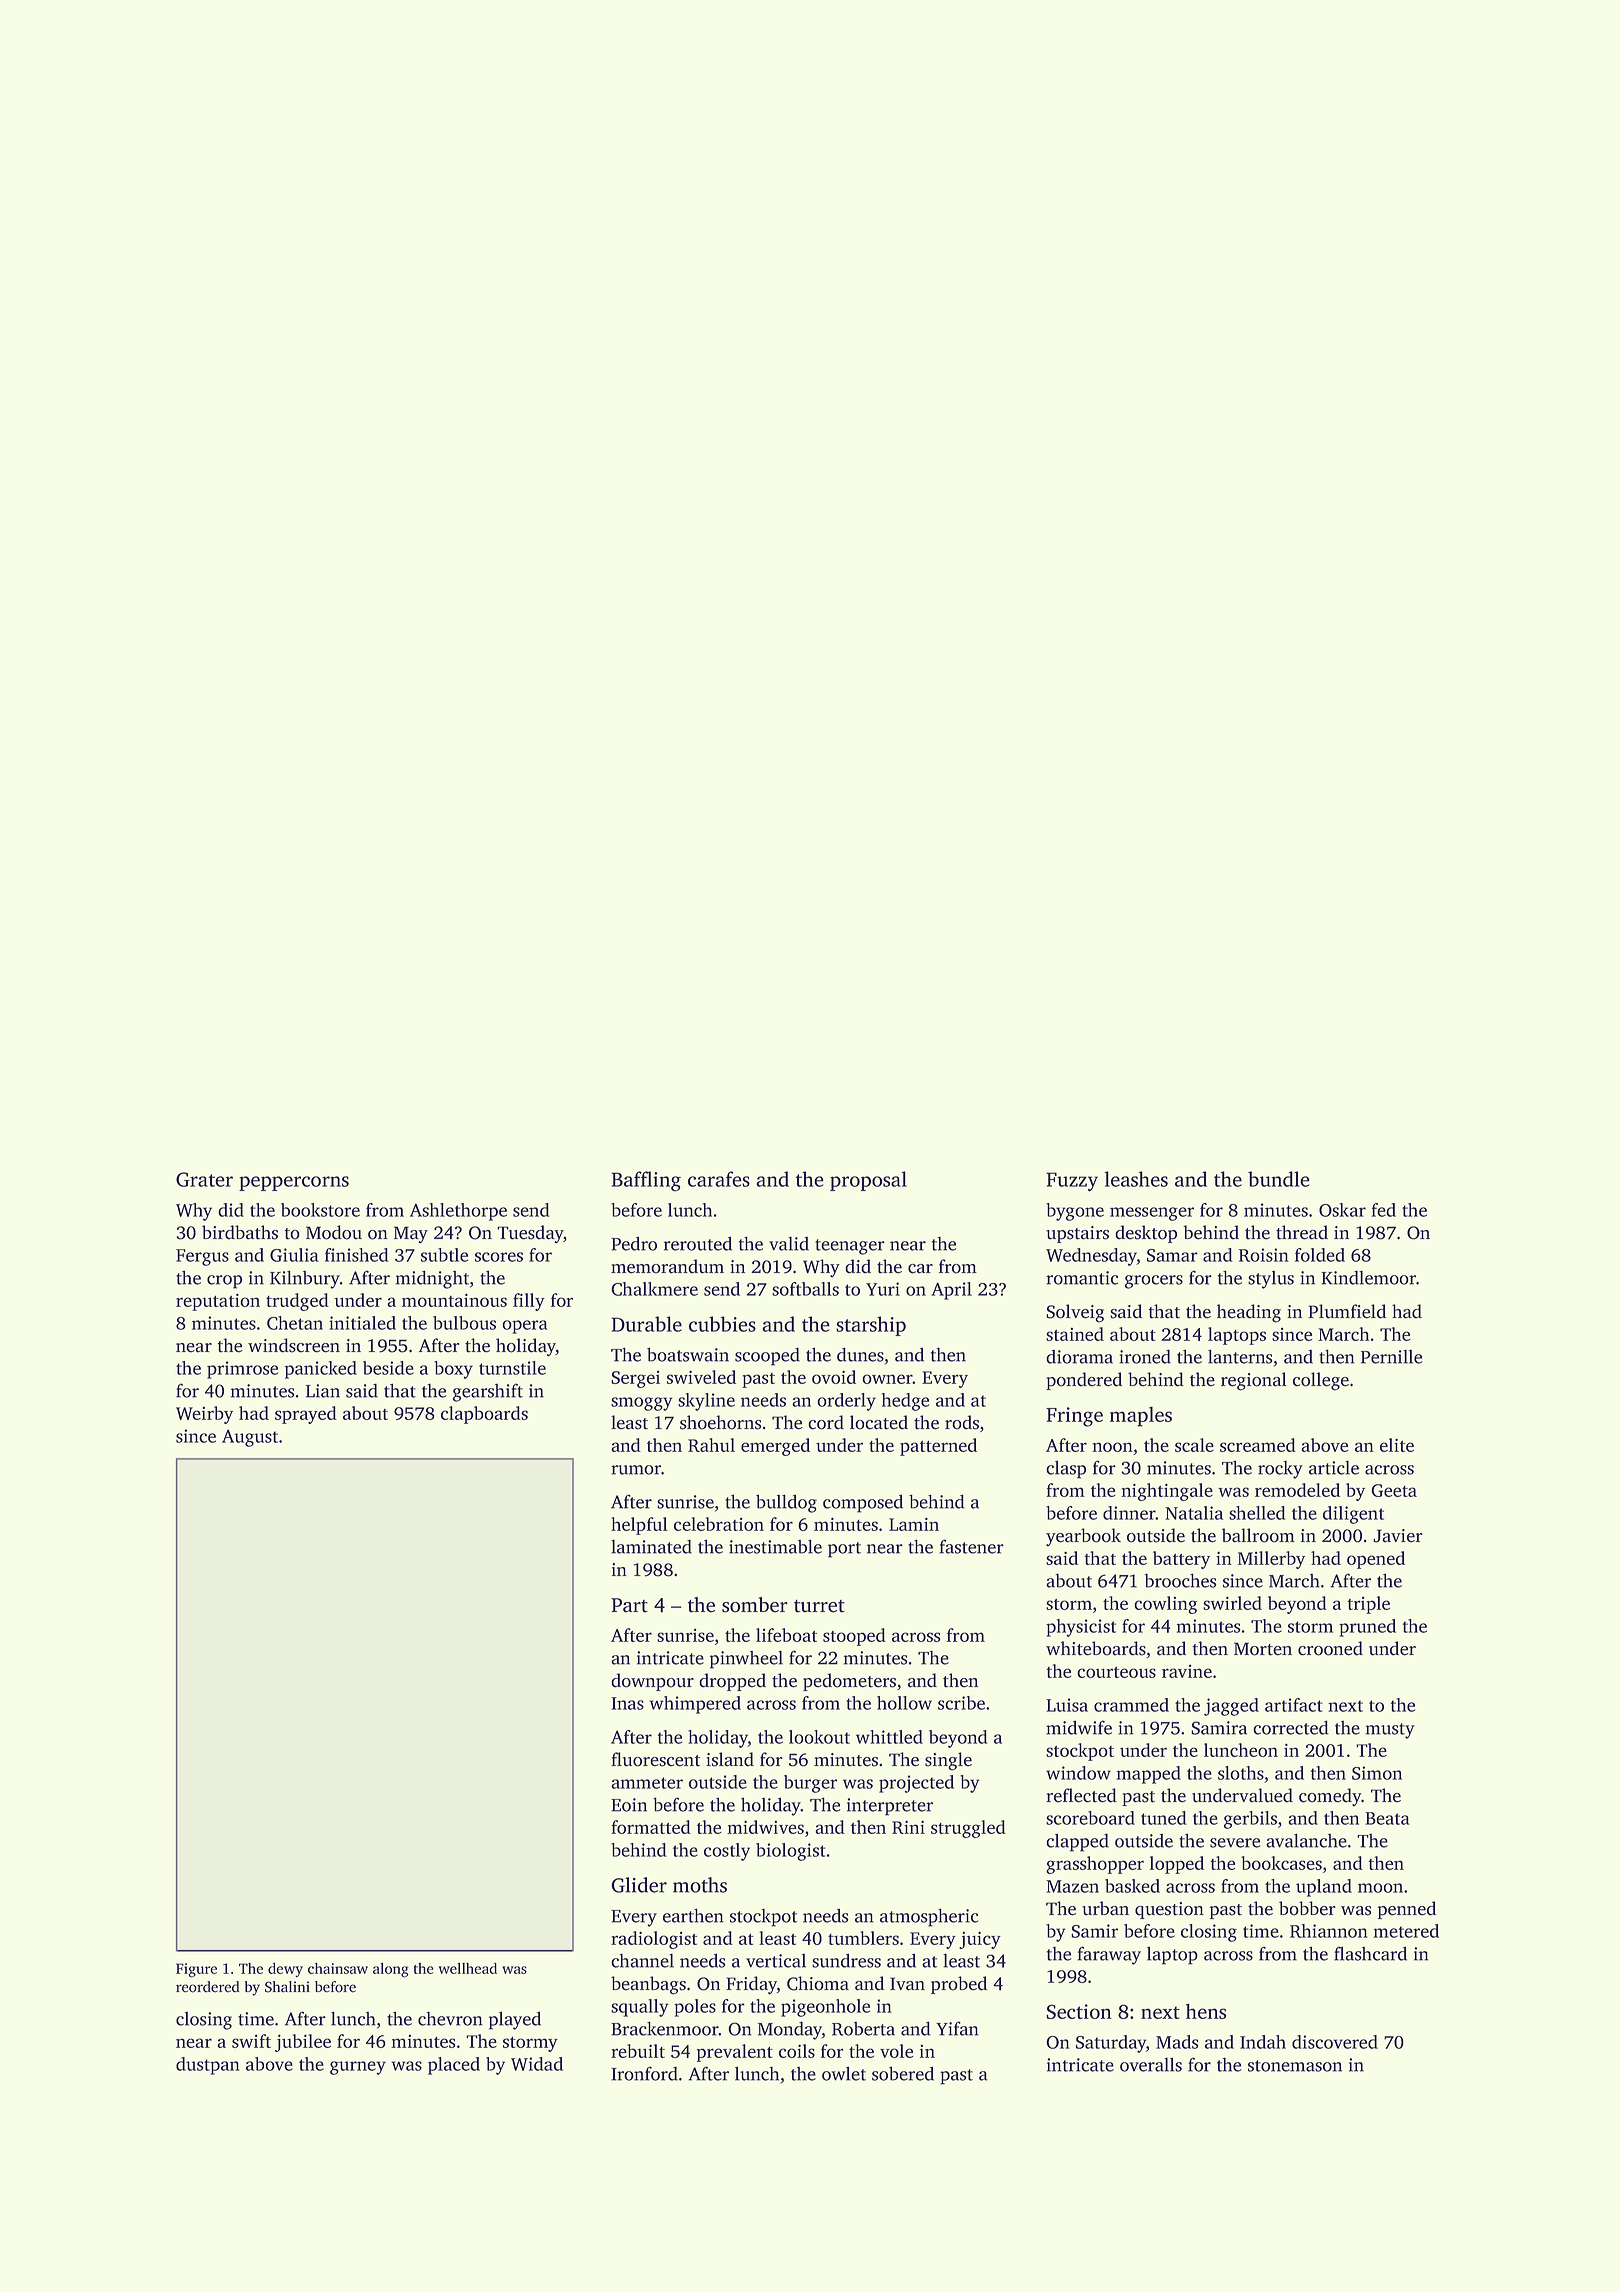 The image size is (1620, 2292). What do you see at coordinates (654, 1940) in the image?
I see `radiologist` at bounding box center [654, 1940].
